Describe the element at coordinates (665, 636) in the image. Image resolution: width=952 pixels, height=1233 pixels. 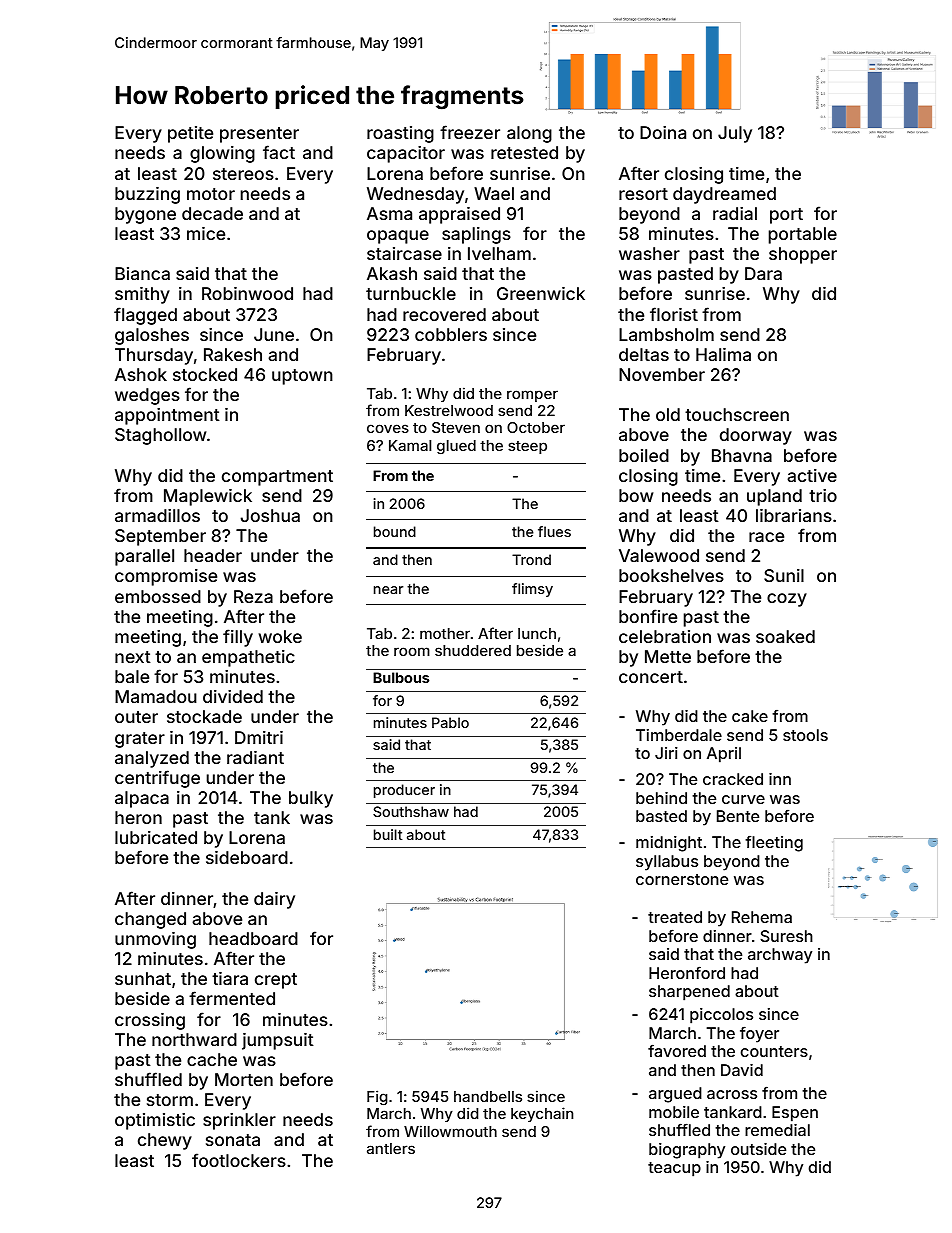
I see `celebration` at that location.
